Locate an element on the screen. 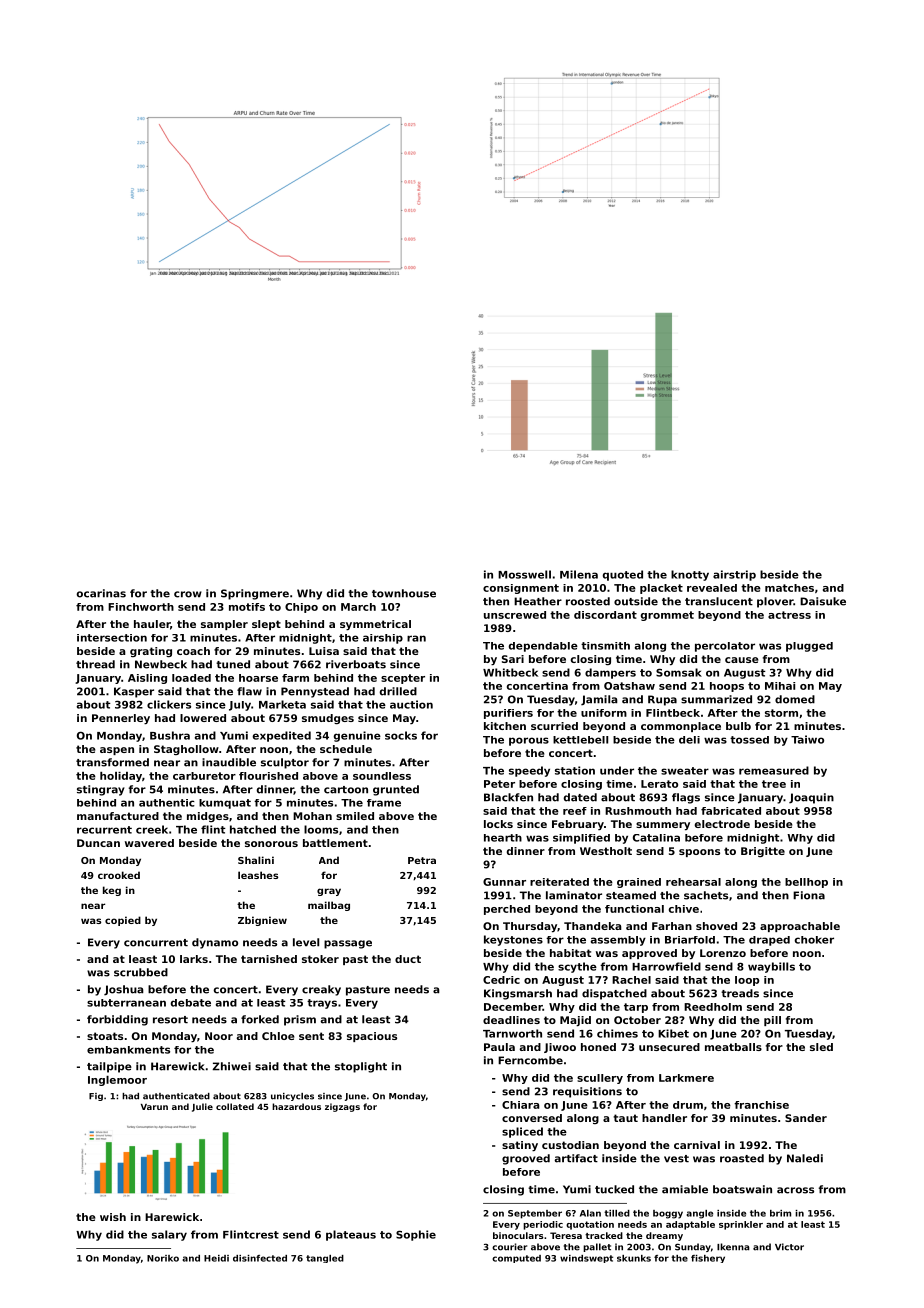 Image resolution: width=924 pixels, height=1308 pixels. hazardous is located at coordinates (296, 1106).
